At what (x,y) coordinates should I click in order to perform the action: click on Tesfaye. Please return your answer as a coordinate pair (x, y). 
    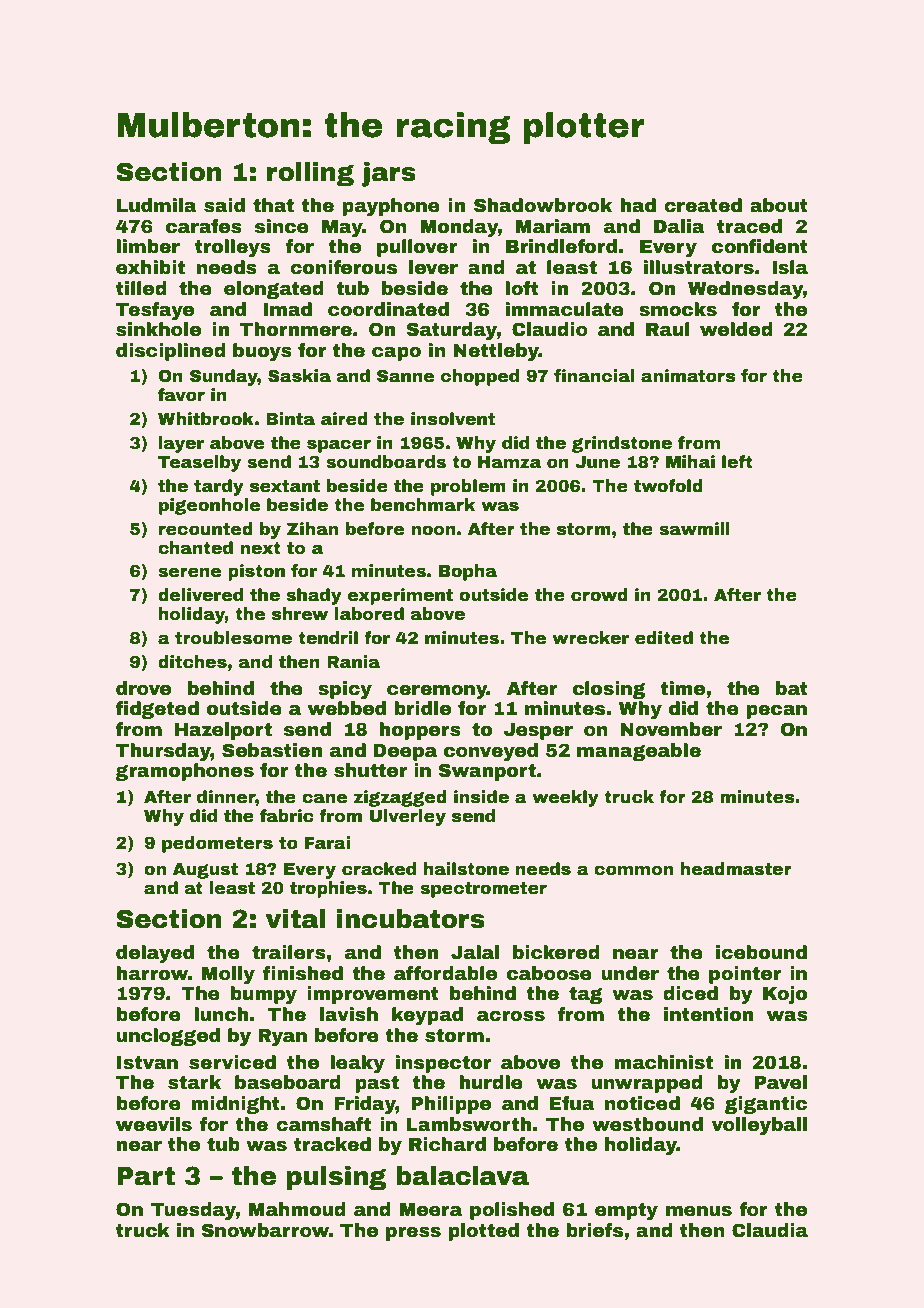
    Looking at the image, I should click on (155, 311).
